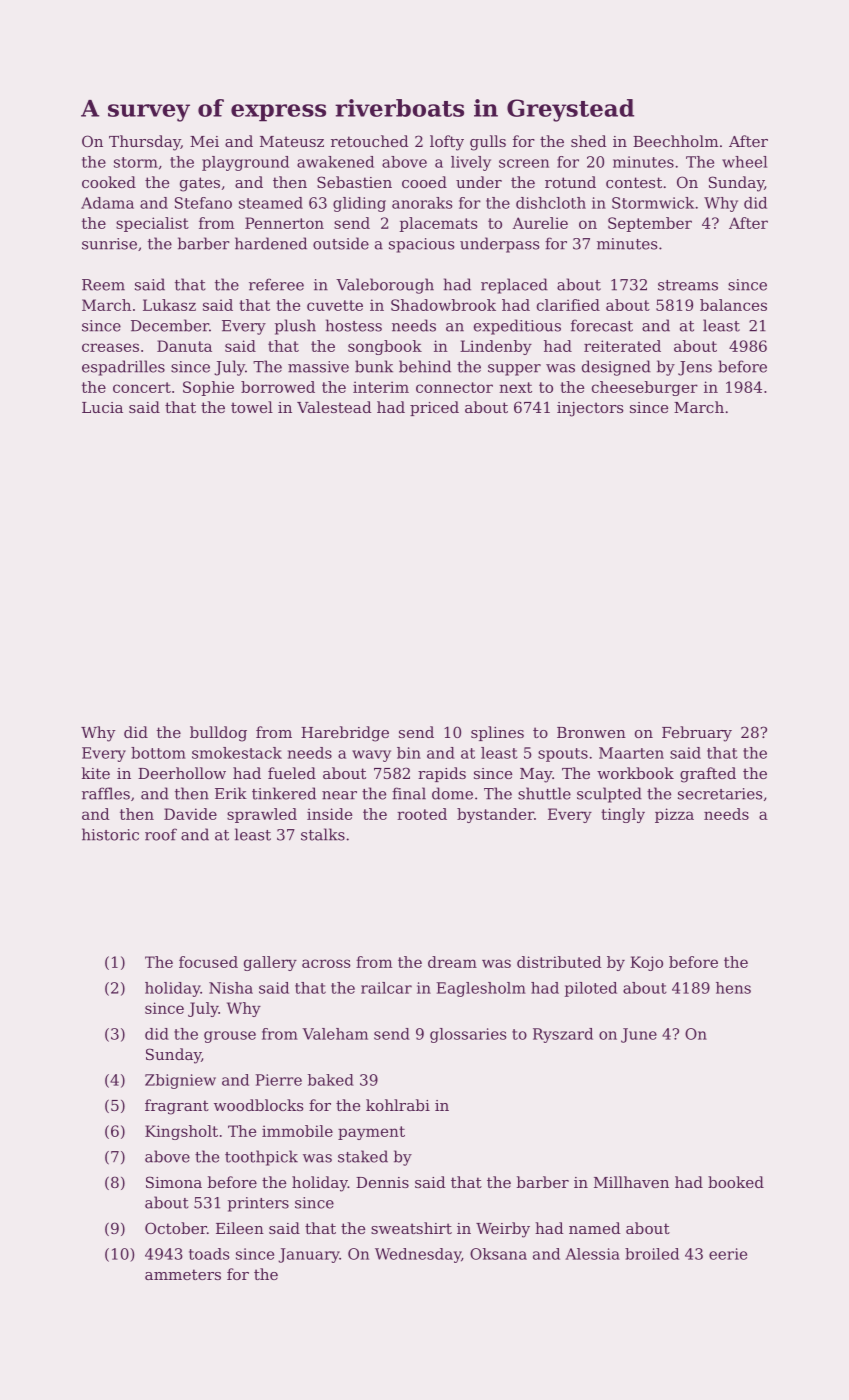 The image size is (849, 1400). What do you see at coordinates (589, 141) in the screenshot?
I see `shed` at bounding box center [589, 141].
